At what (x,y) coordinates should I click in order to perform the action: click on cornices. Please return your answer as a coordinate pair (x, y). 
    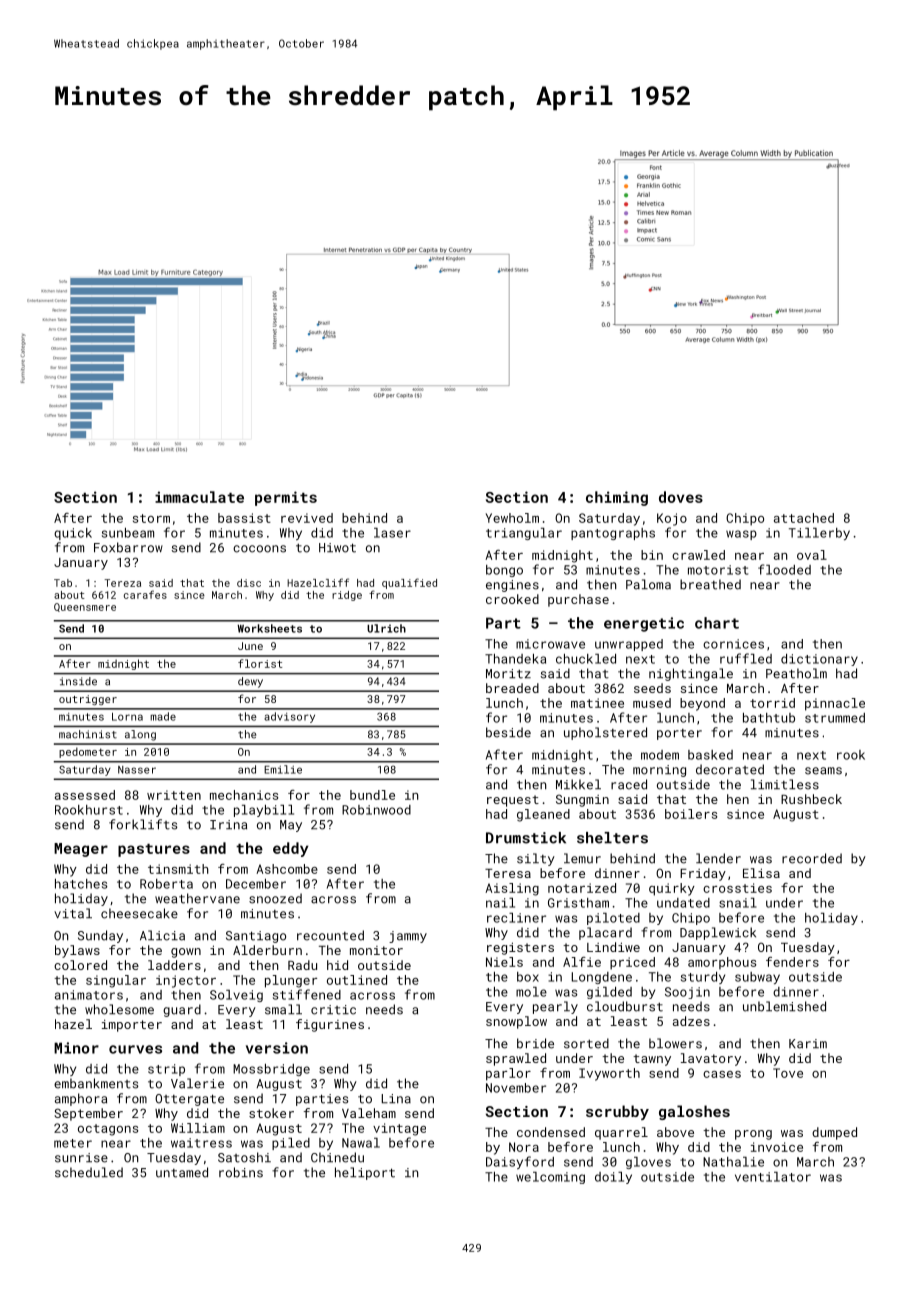
    Looking at the image, I should click on (733, 644).
